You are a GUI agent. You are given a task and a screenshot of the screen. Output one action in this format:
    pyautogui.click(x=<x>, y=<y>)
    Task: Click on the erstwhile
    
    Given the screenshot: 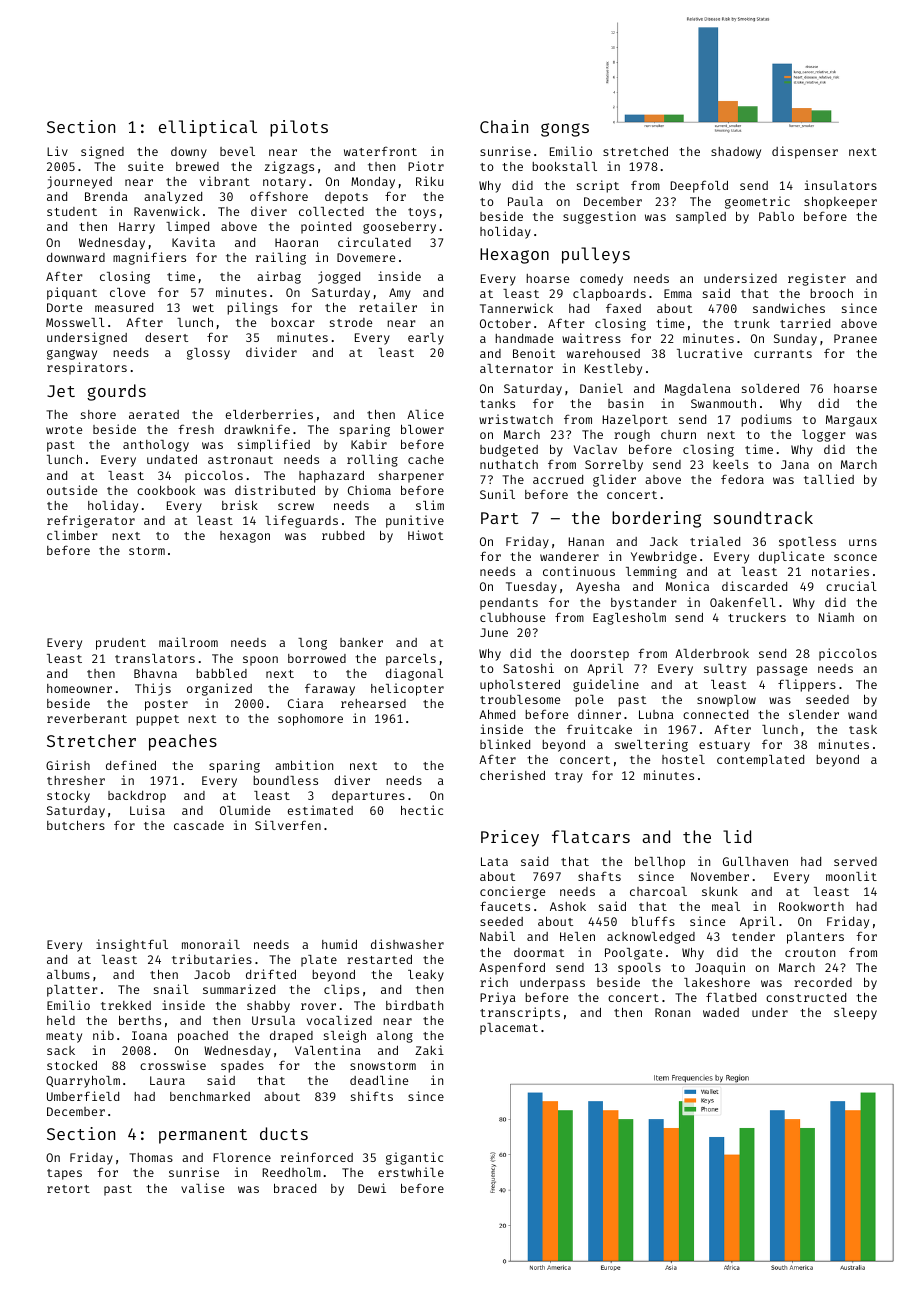 What is the action you would take?
    pyautogui.click(x=411, y=1172)
